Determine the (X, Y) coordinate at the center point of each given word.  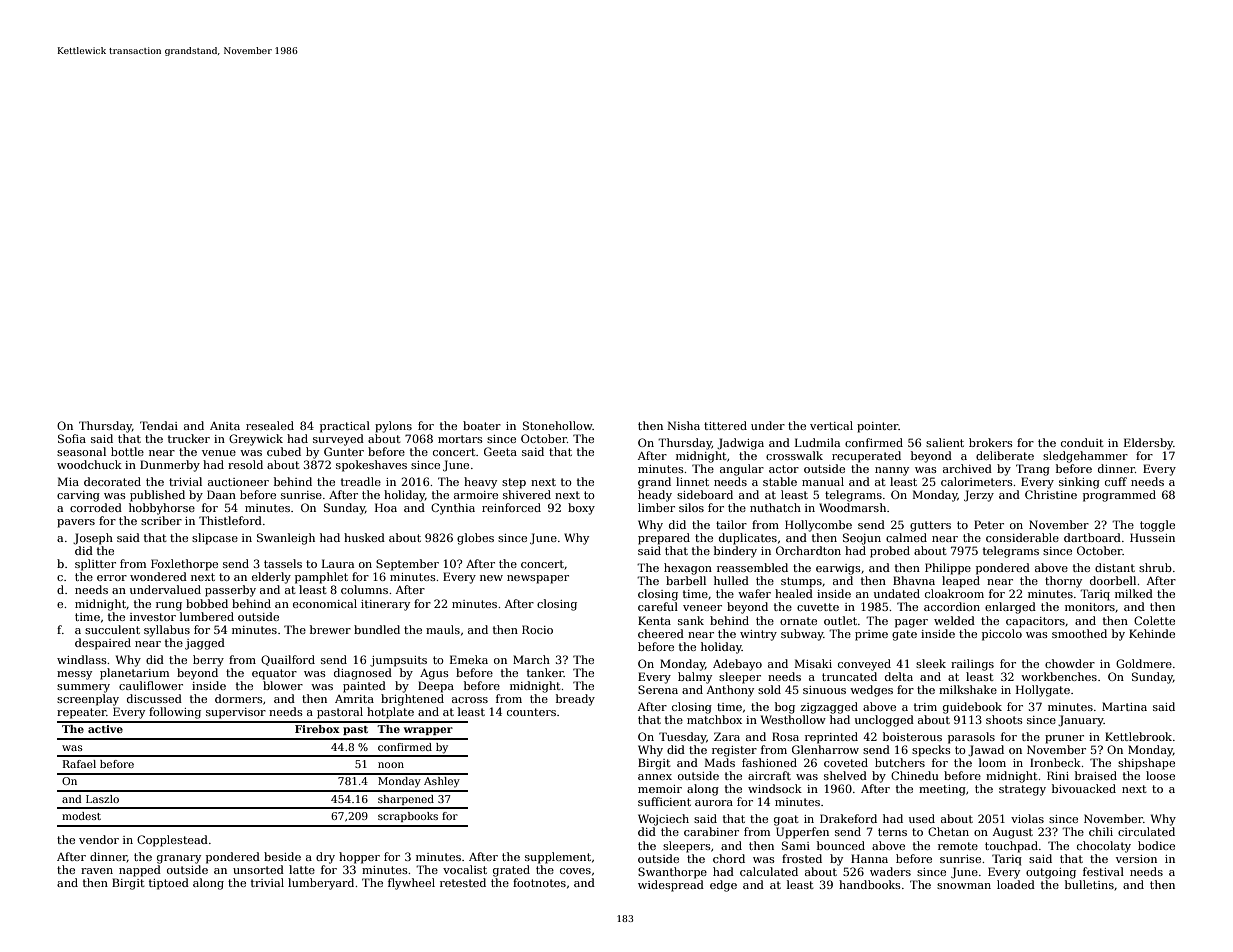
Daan (221, 494)
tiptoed (169, 884)
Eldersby (1148, 444)
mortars (460, 439)
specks (931, 751)
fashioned (769, 762)
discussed (154, 698)
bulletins (1089, 884)
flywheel (411, 884)
